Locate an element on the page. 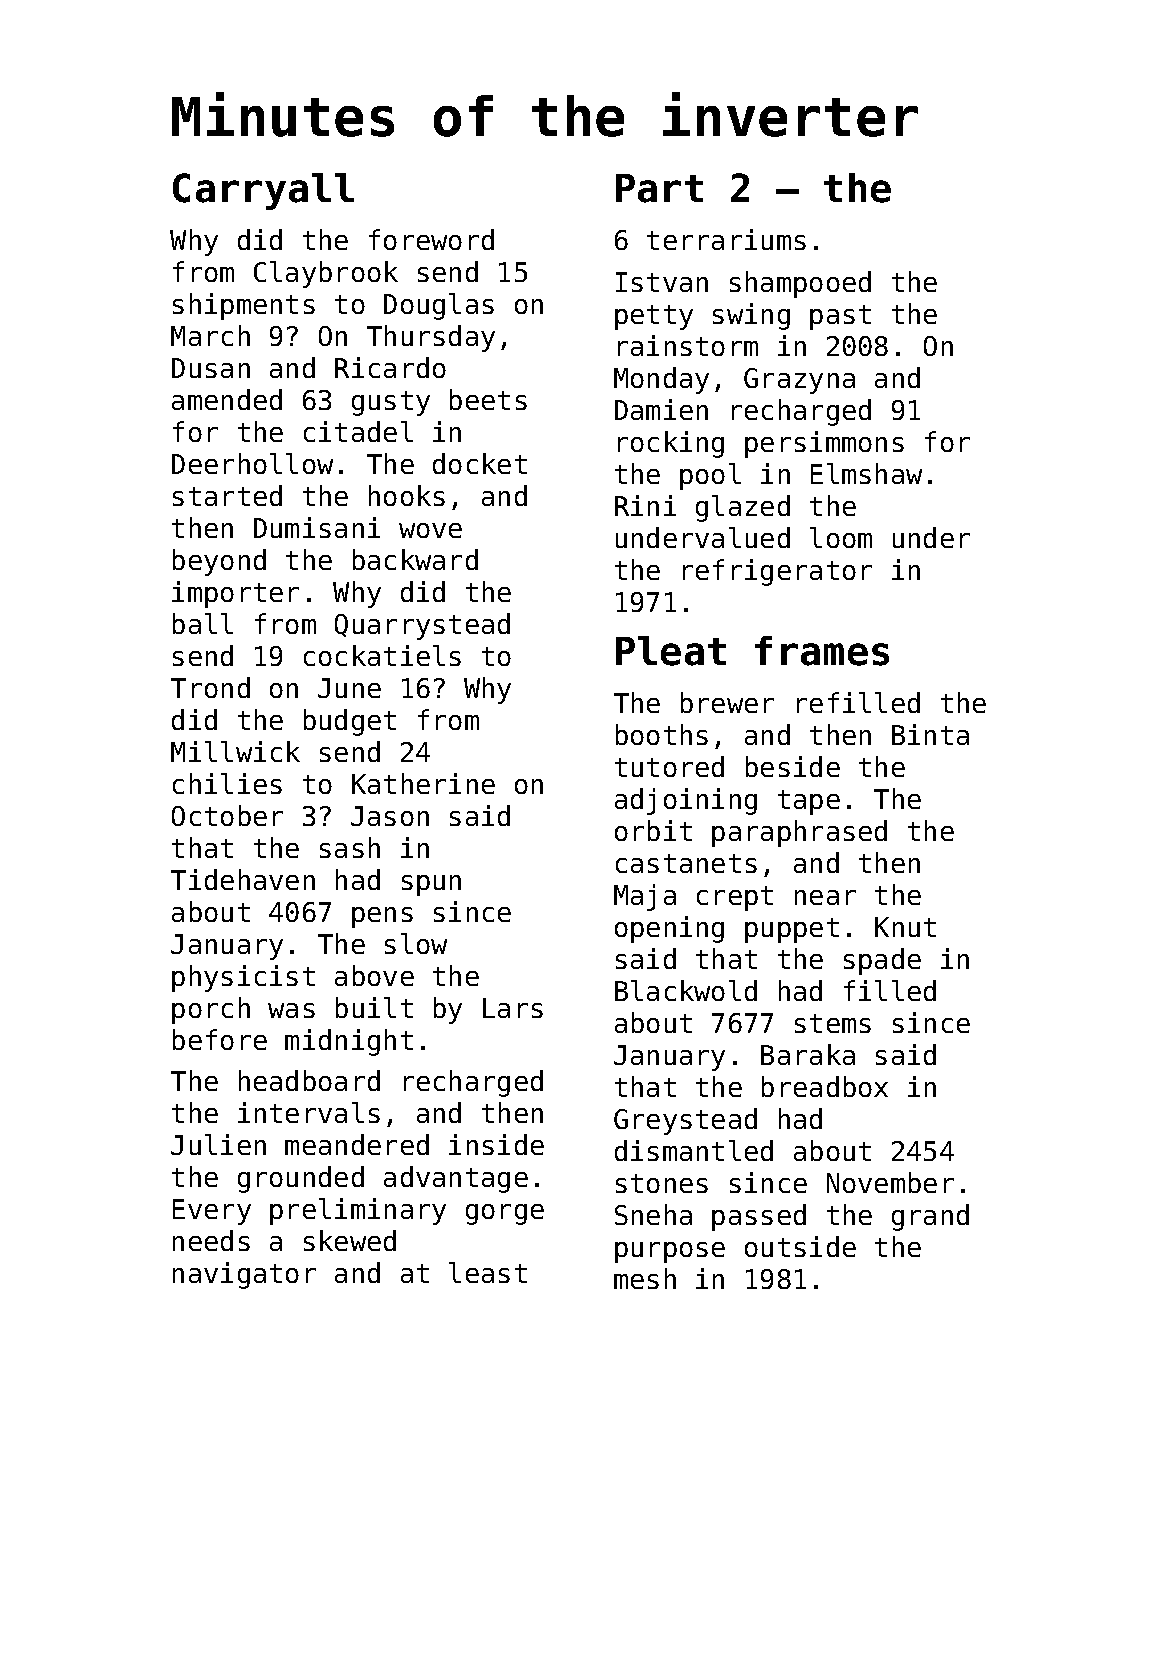 The height and width of the document is (1654, 1165). terrariums is located at coordinates (726, 239).
